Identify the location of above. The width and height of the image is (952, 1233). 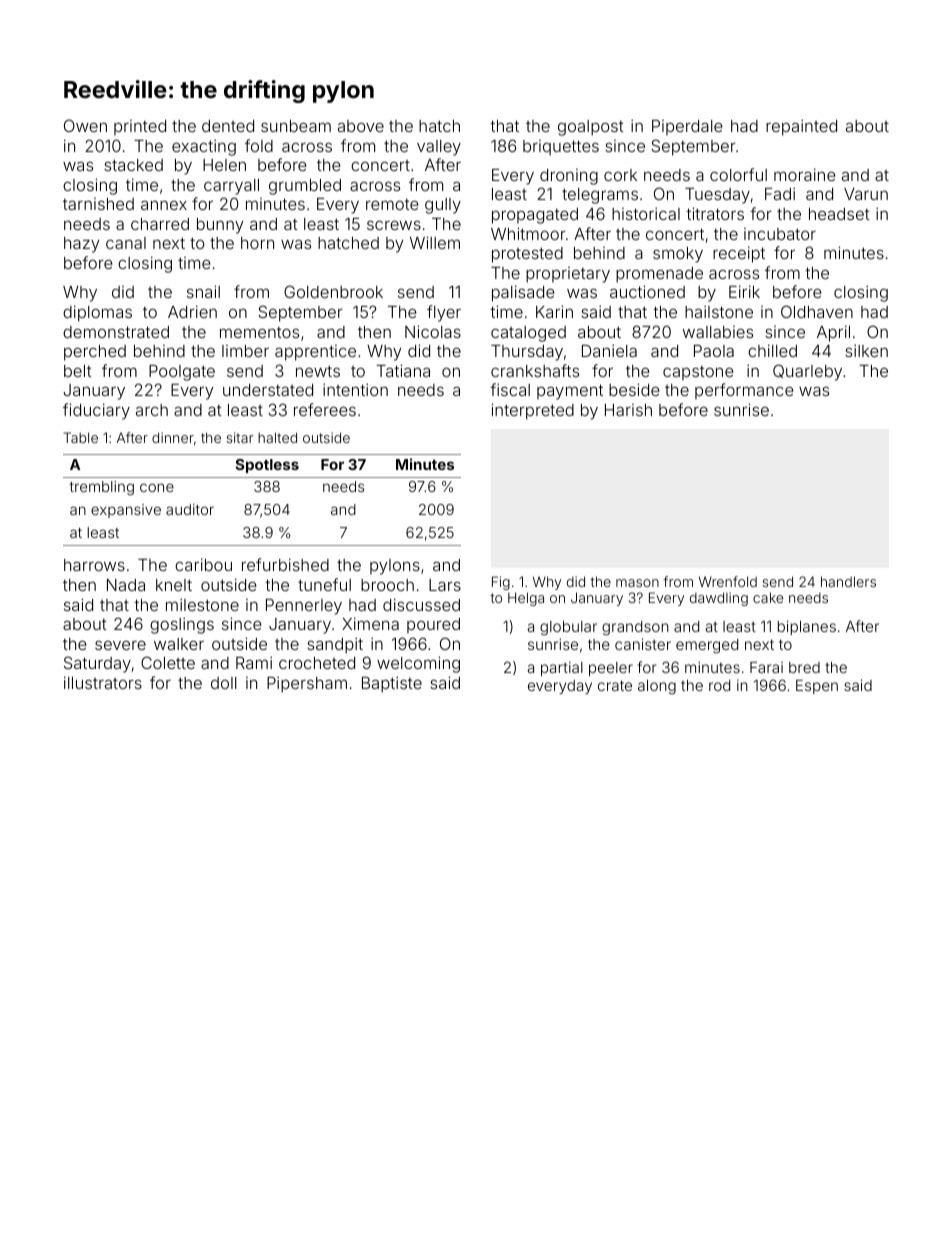
(361, 126).
